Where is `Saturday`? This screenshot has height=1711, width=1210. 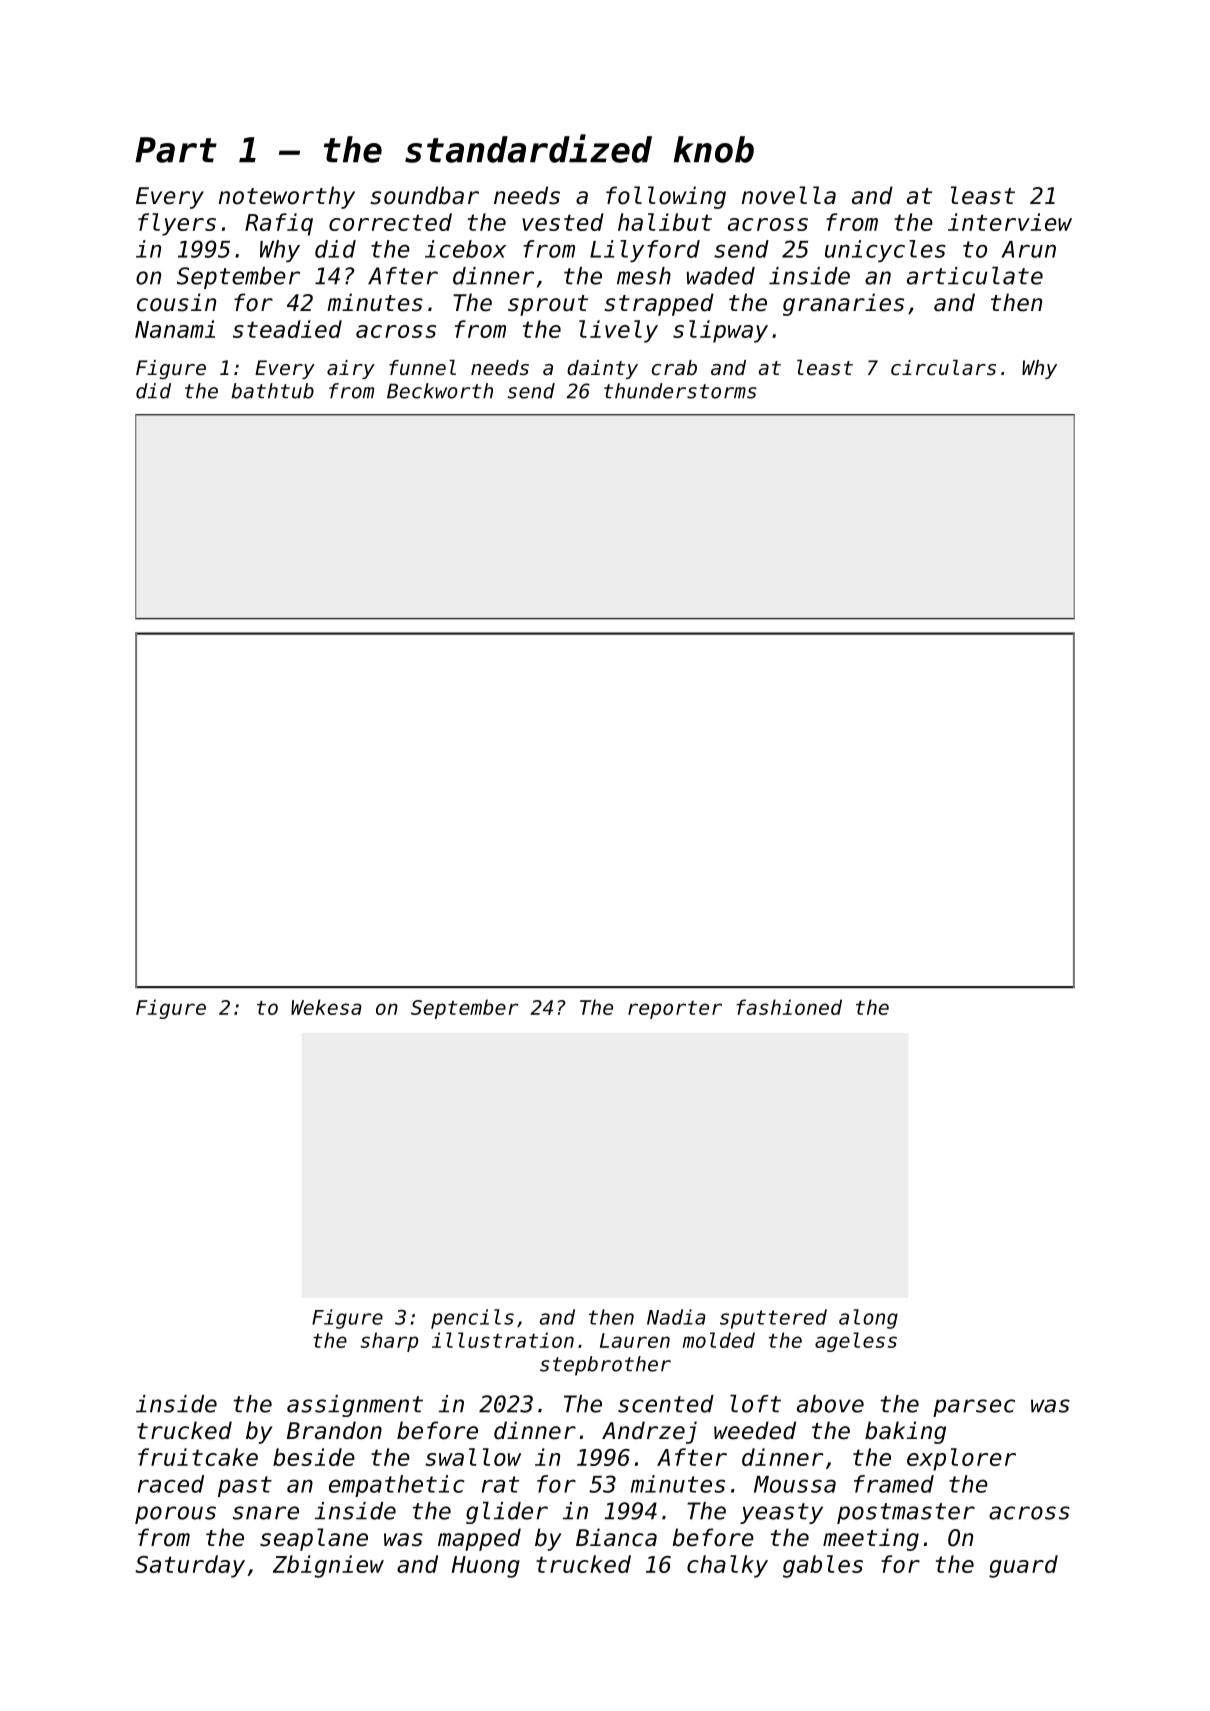
Saturday is located at coordinates (190, 1566).
